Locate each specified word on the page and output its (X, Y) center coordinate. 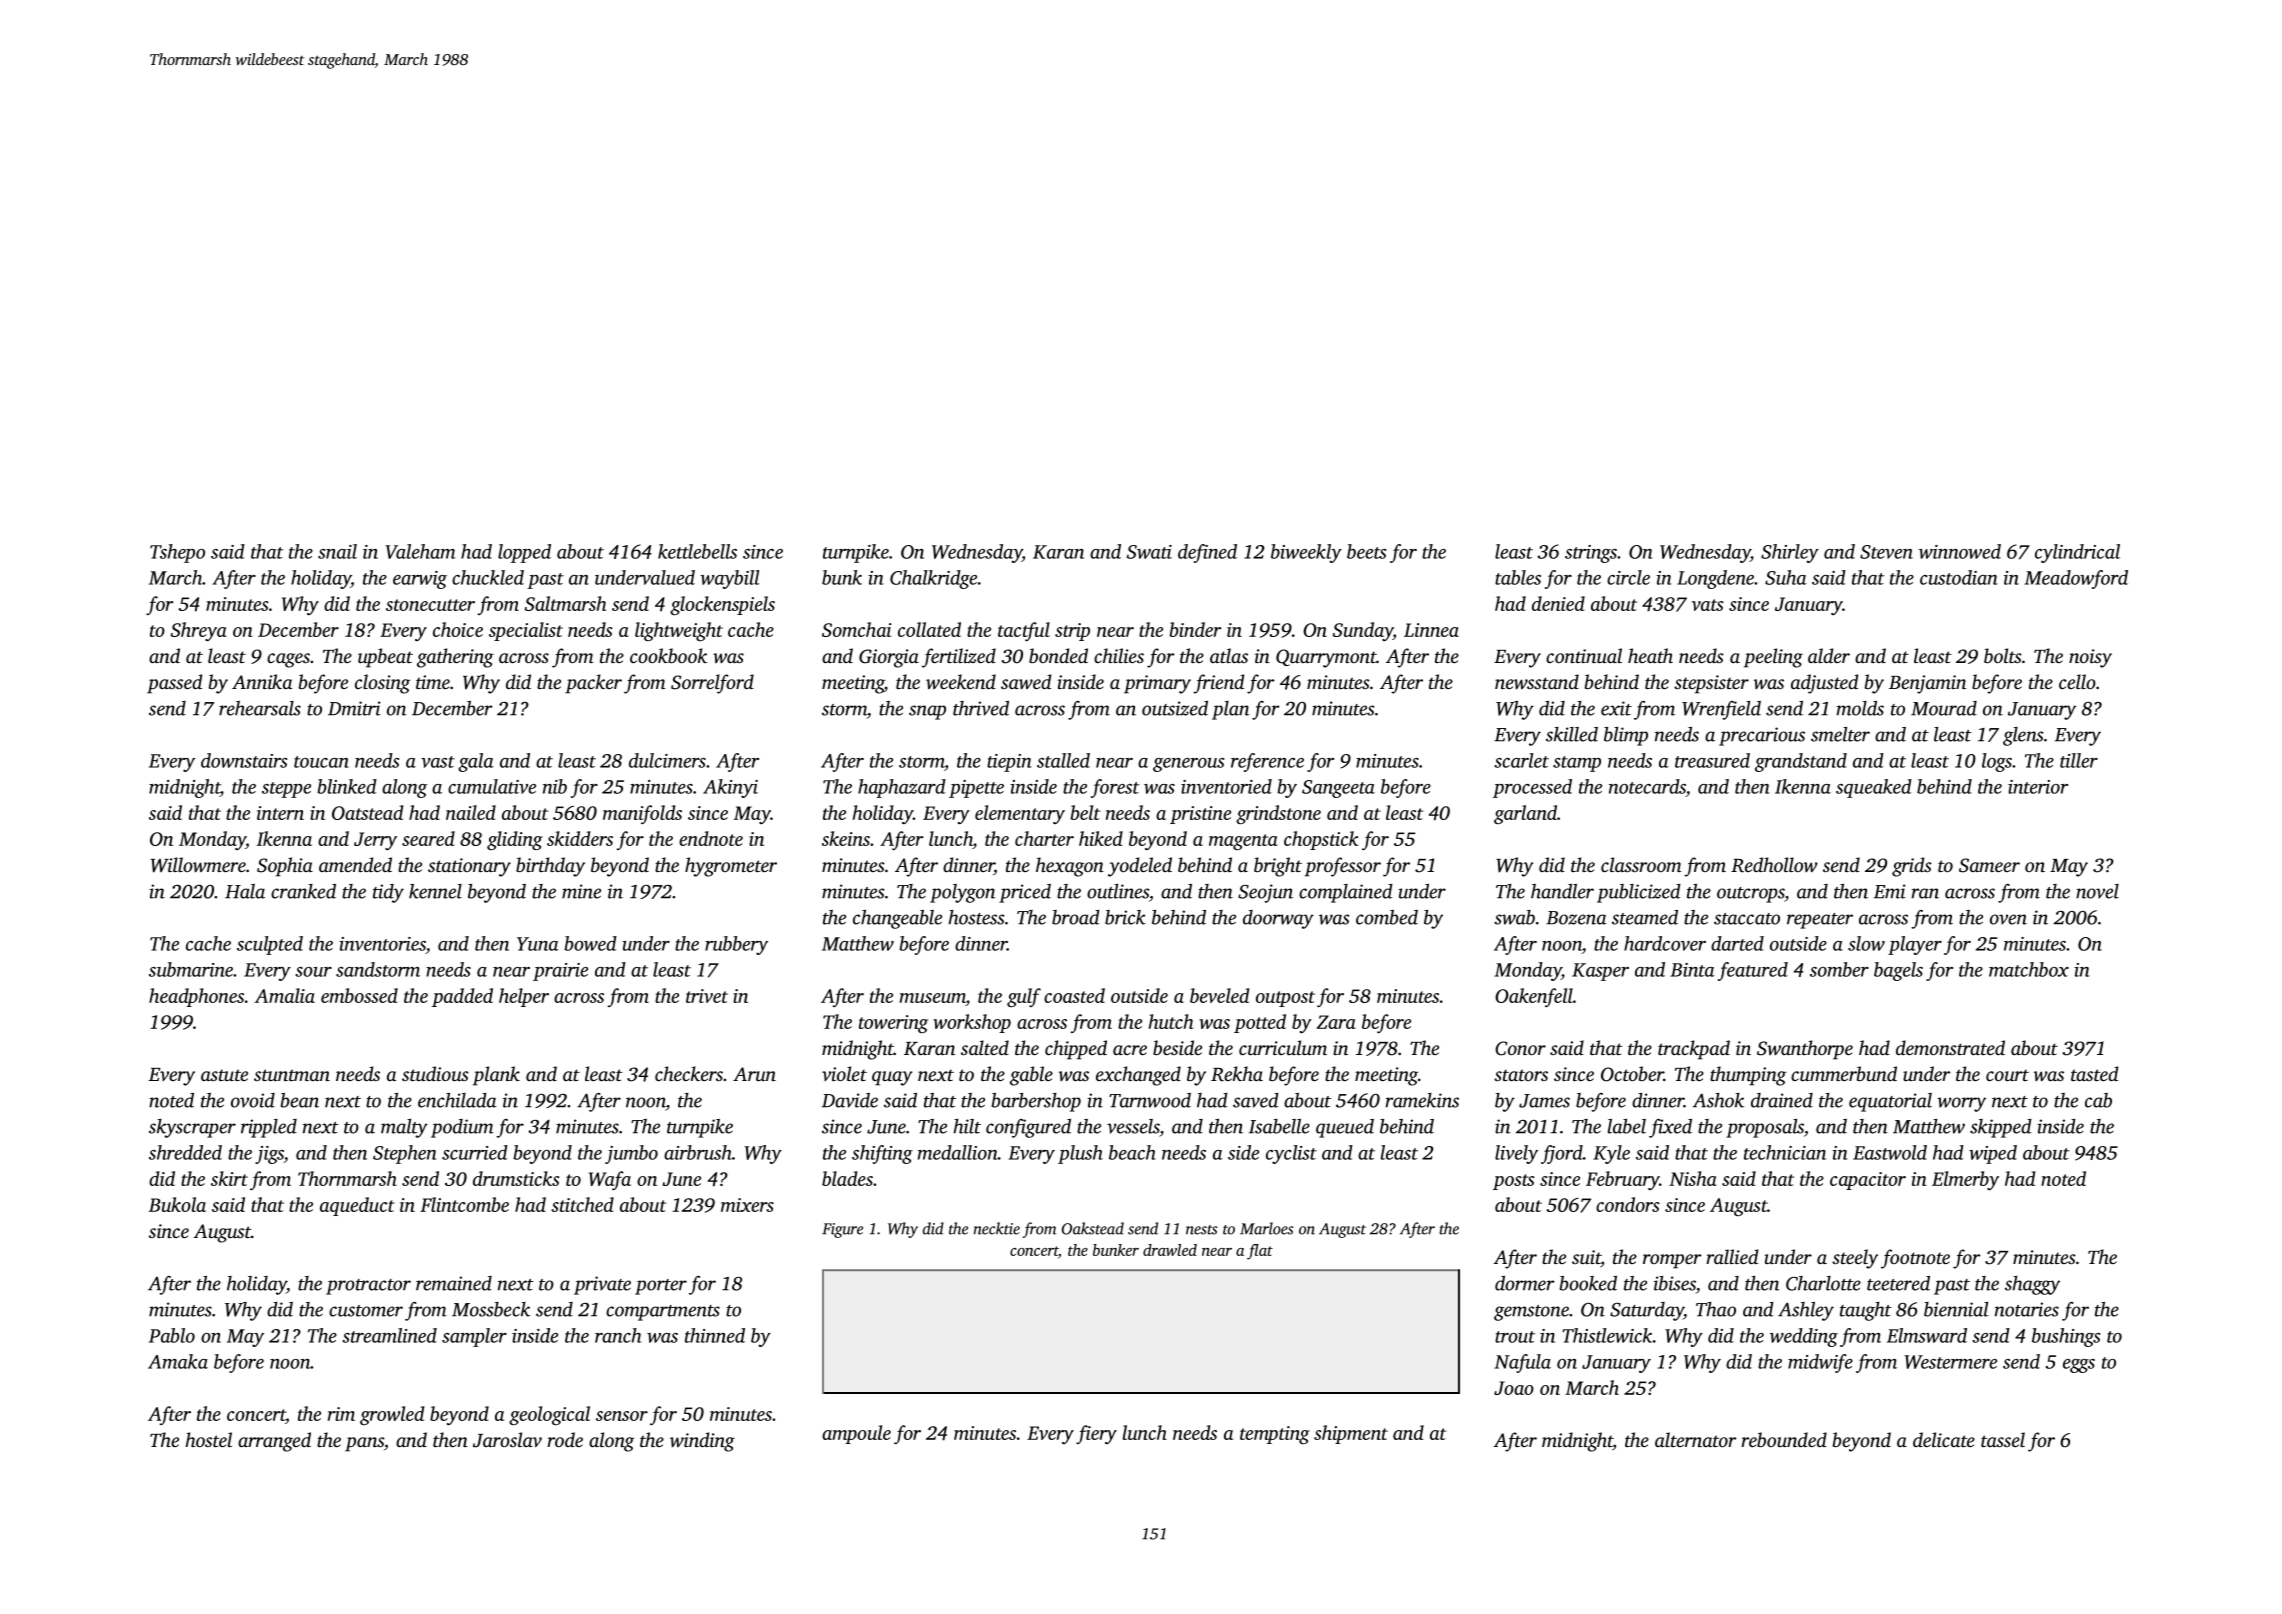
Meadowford (2076, 579)
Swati (1149, 552)
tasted (2094, 1073)
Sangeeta (1338, 789)
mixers (747, 1205)
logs (1997, 762)
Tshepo (177, 553)
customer (366, 1311)
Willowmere (198, 865)
